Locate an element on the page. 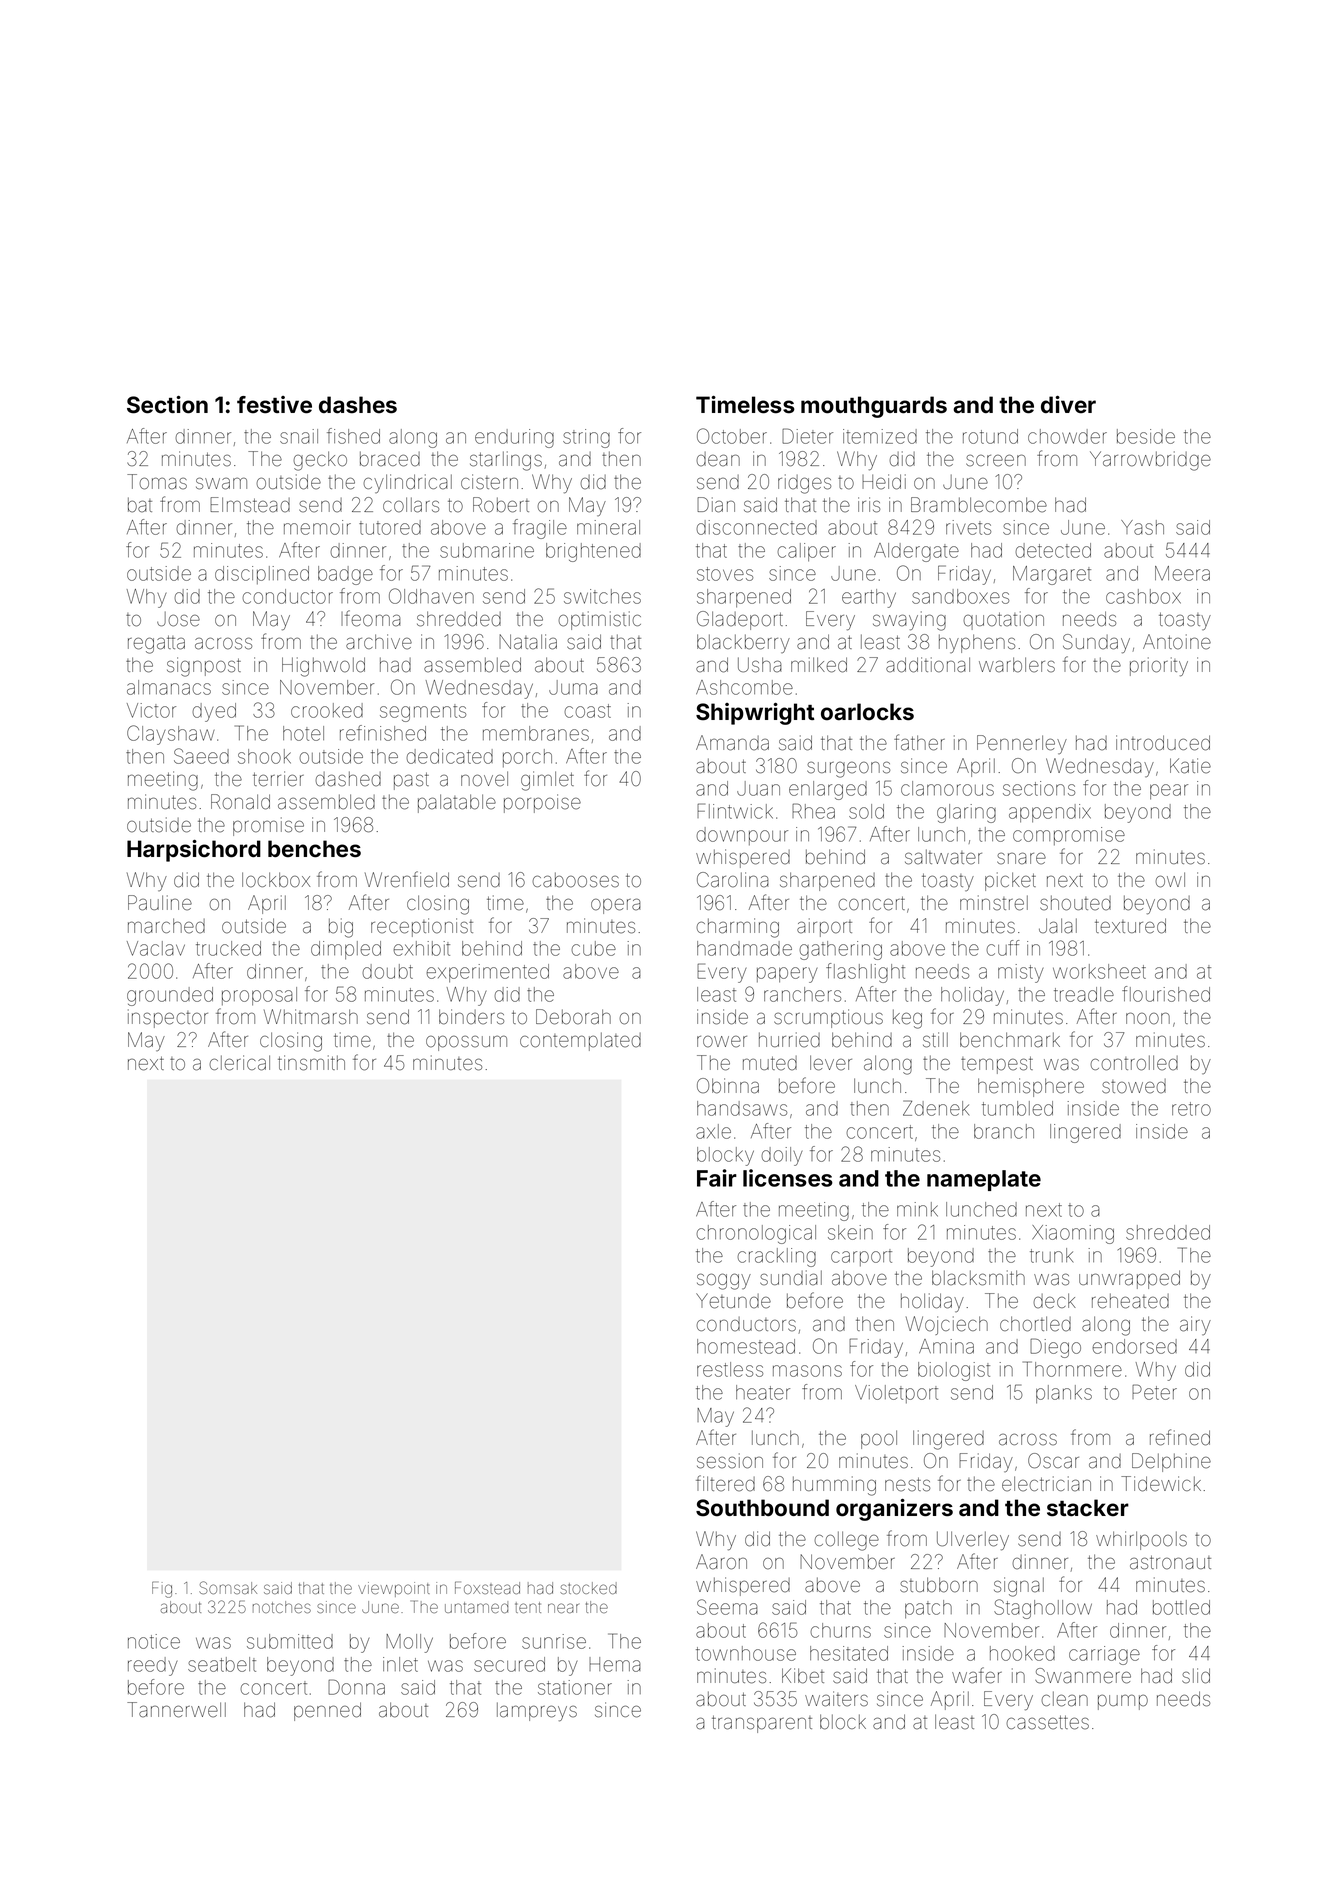 This image has width=1338, height=1892. nameplate is located at coordinates (984, 1180).
